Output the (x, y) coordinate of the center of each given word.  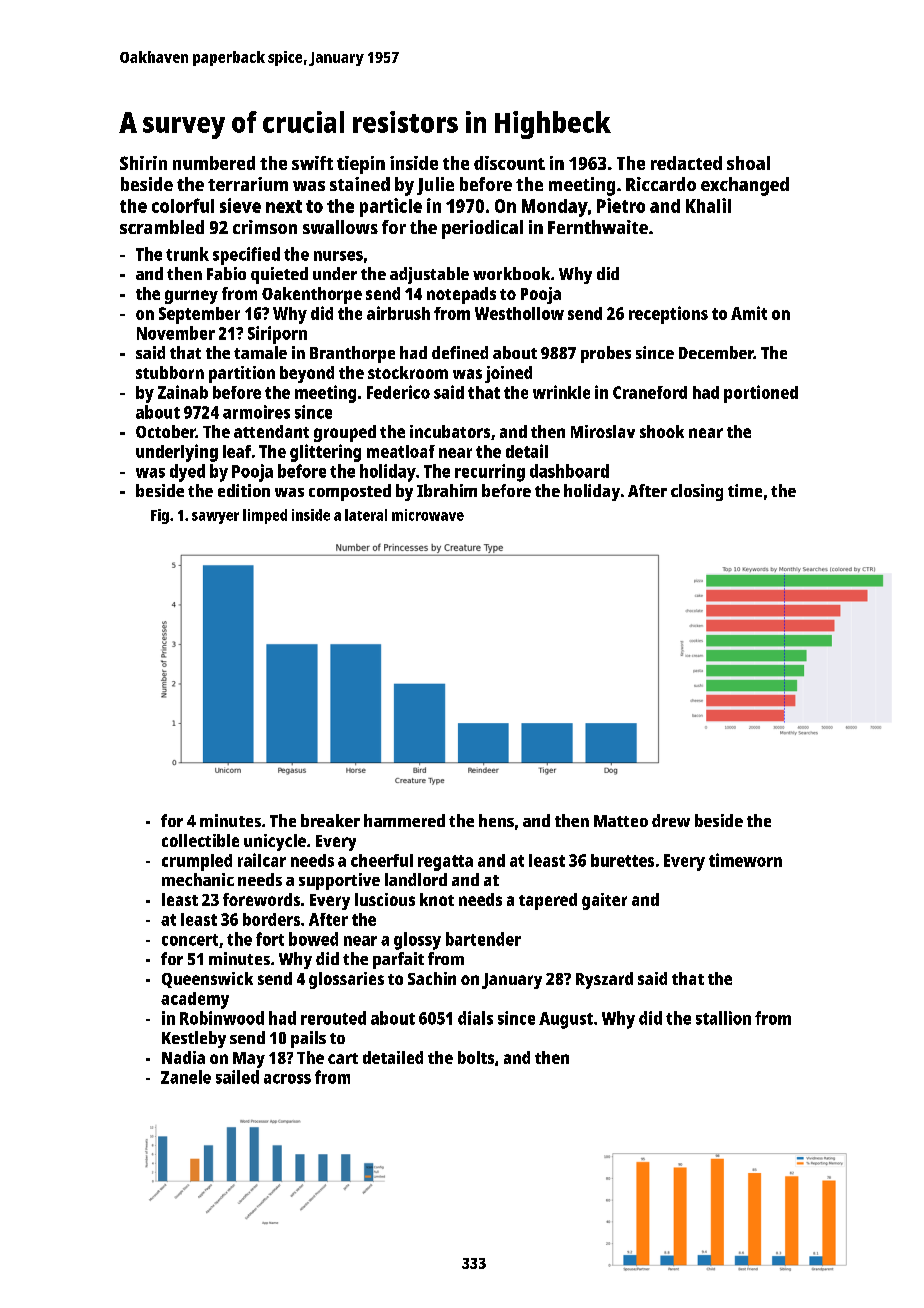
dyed (187, 473)
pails (308, 1039)
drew (671, 820)
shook (662, 431)
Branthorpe (352, 354)
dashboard (569, 471)
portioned (761, 394)
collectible (200, 840)
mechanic (198, 879)
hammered (404, 820)
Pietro (621, 205)
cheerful (382, 860)
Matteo (621, 821)
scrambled (162, 227)
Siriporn (277, 335)
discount (509, 163)
